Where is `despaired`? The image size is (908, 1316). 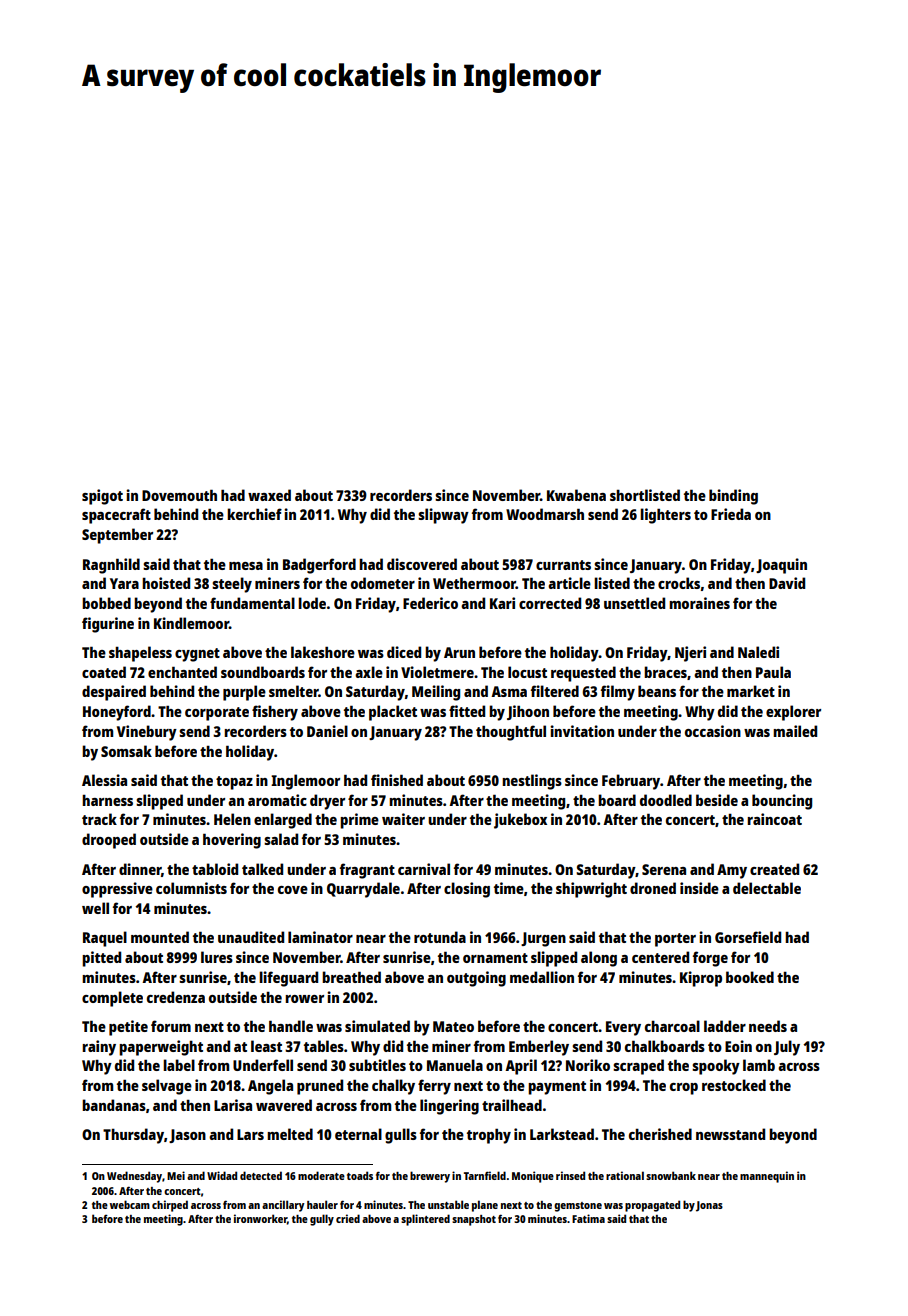 despaired is located at coordinates (114, 693).
